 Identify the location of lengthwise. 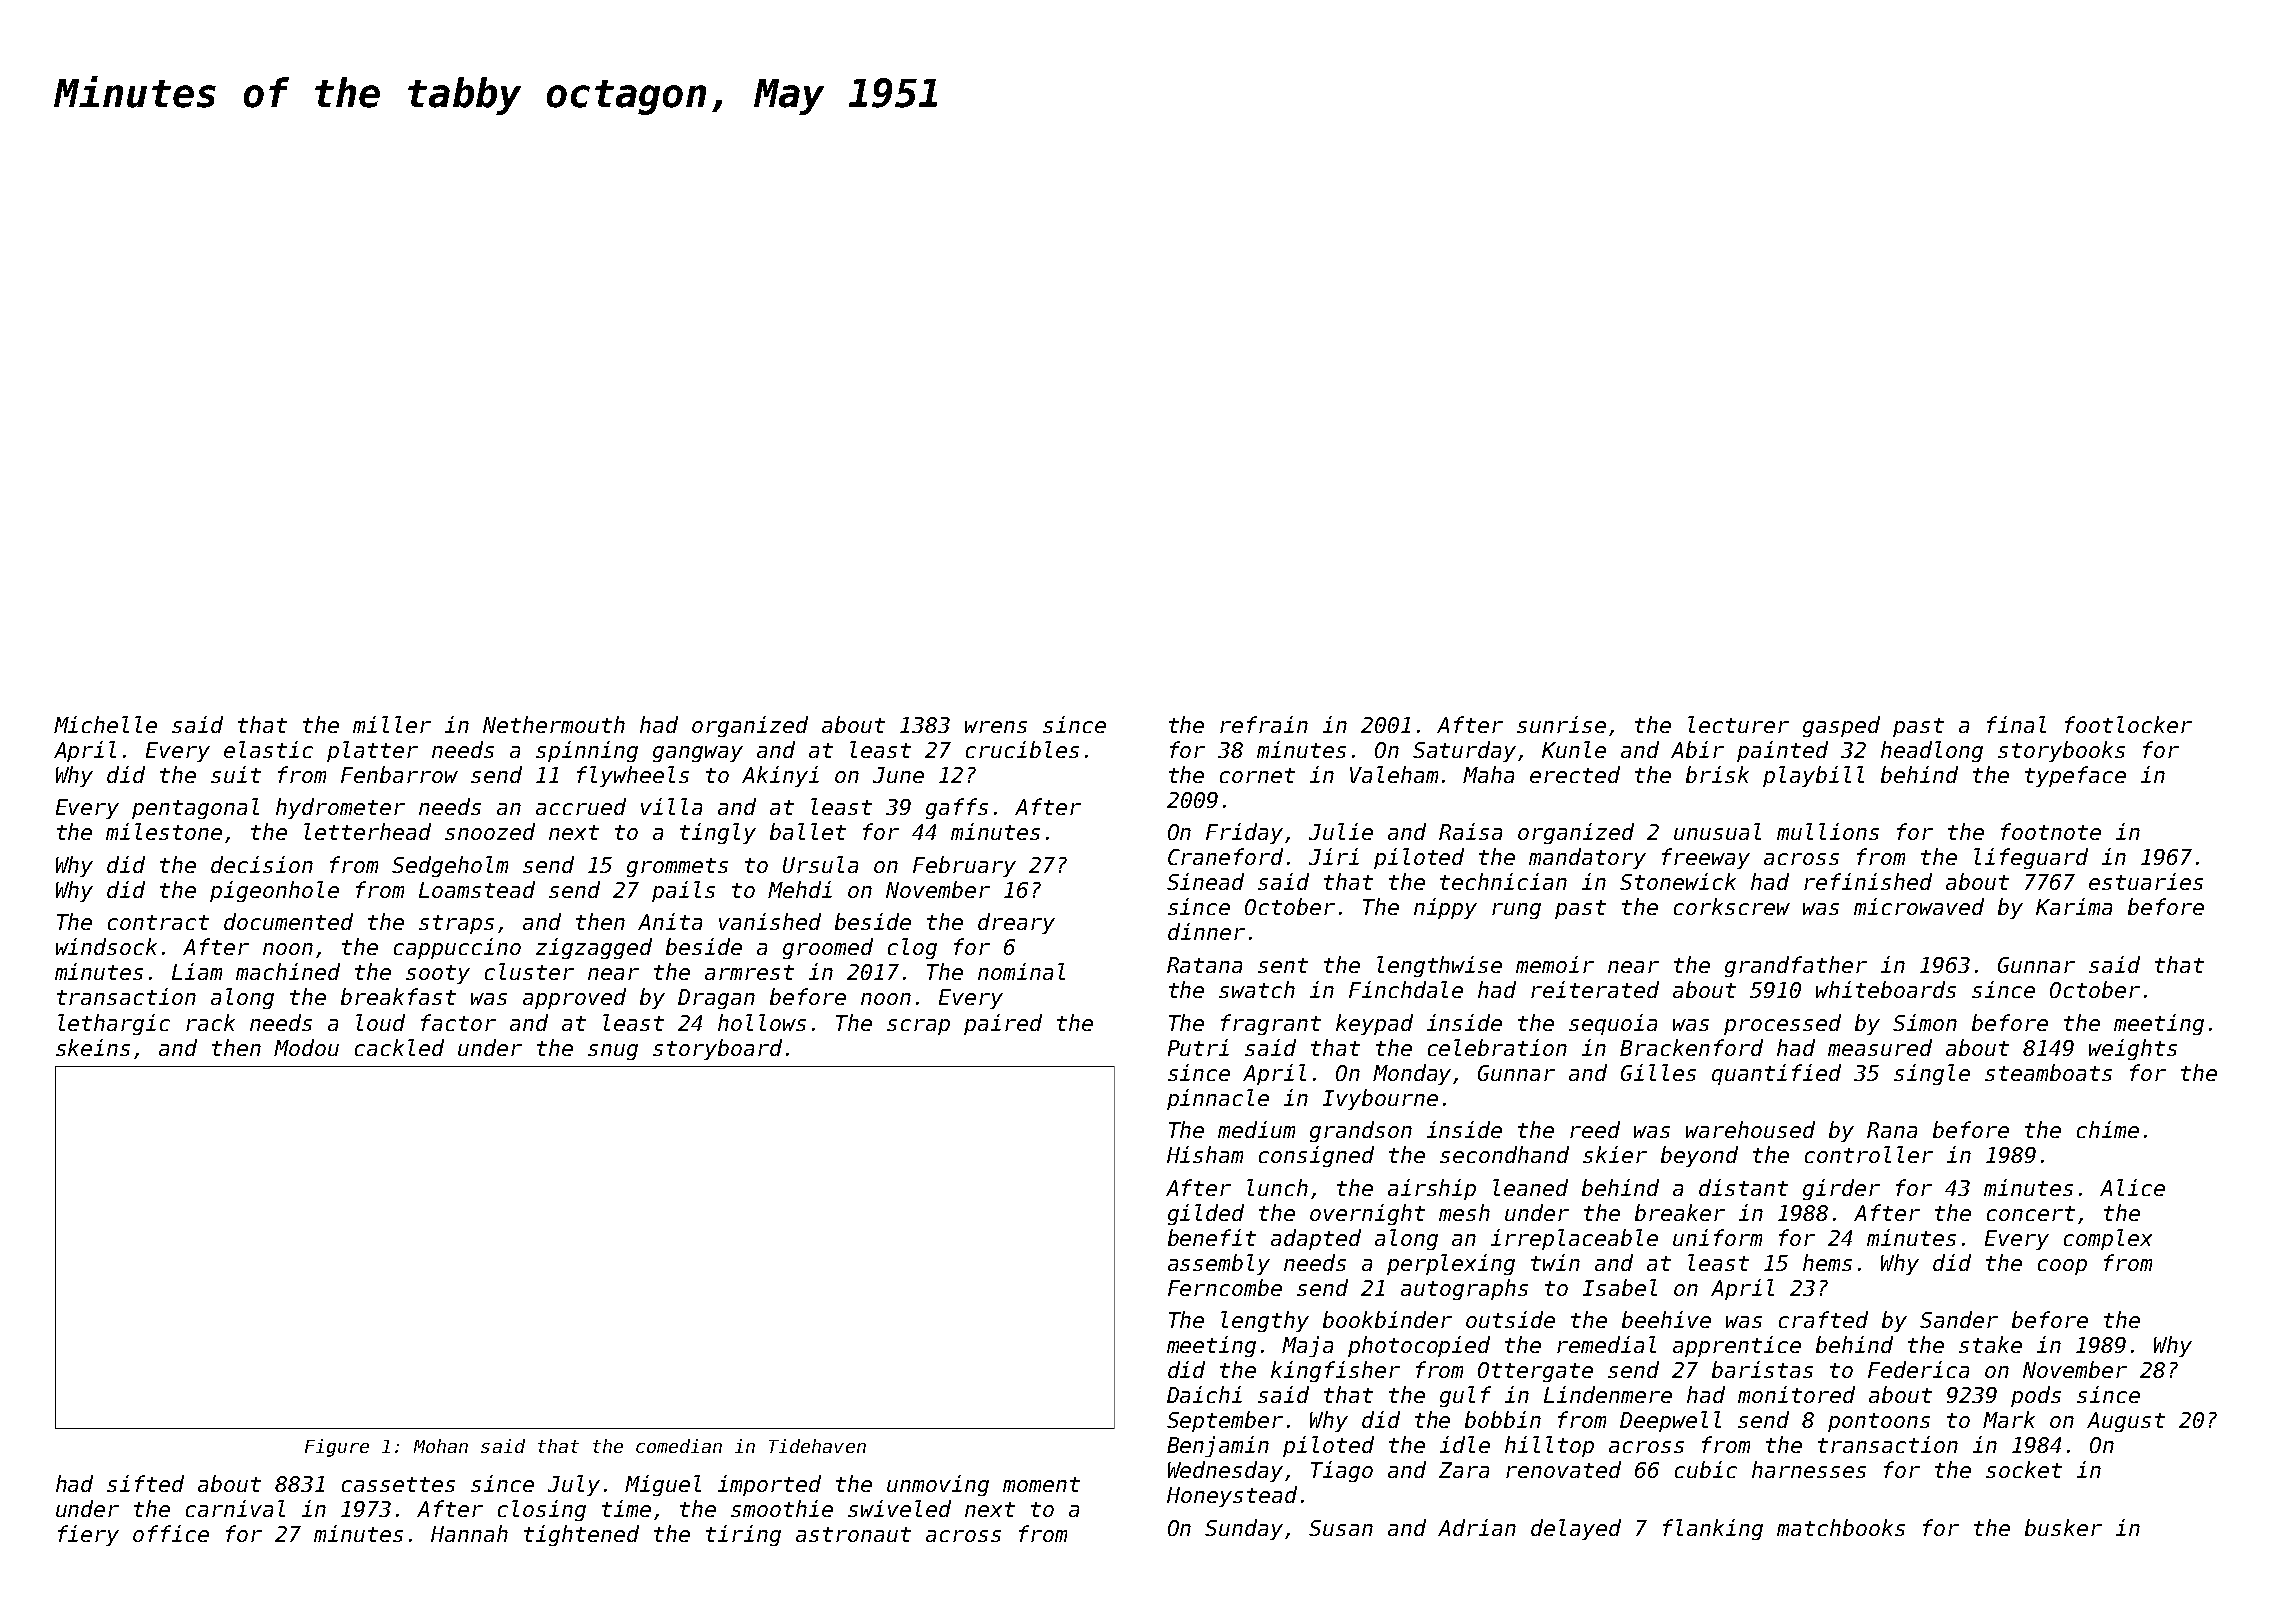
(1439, 966).
